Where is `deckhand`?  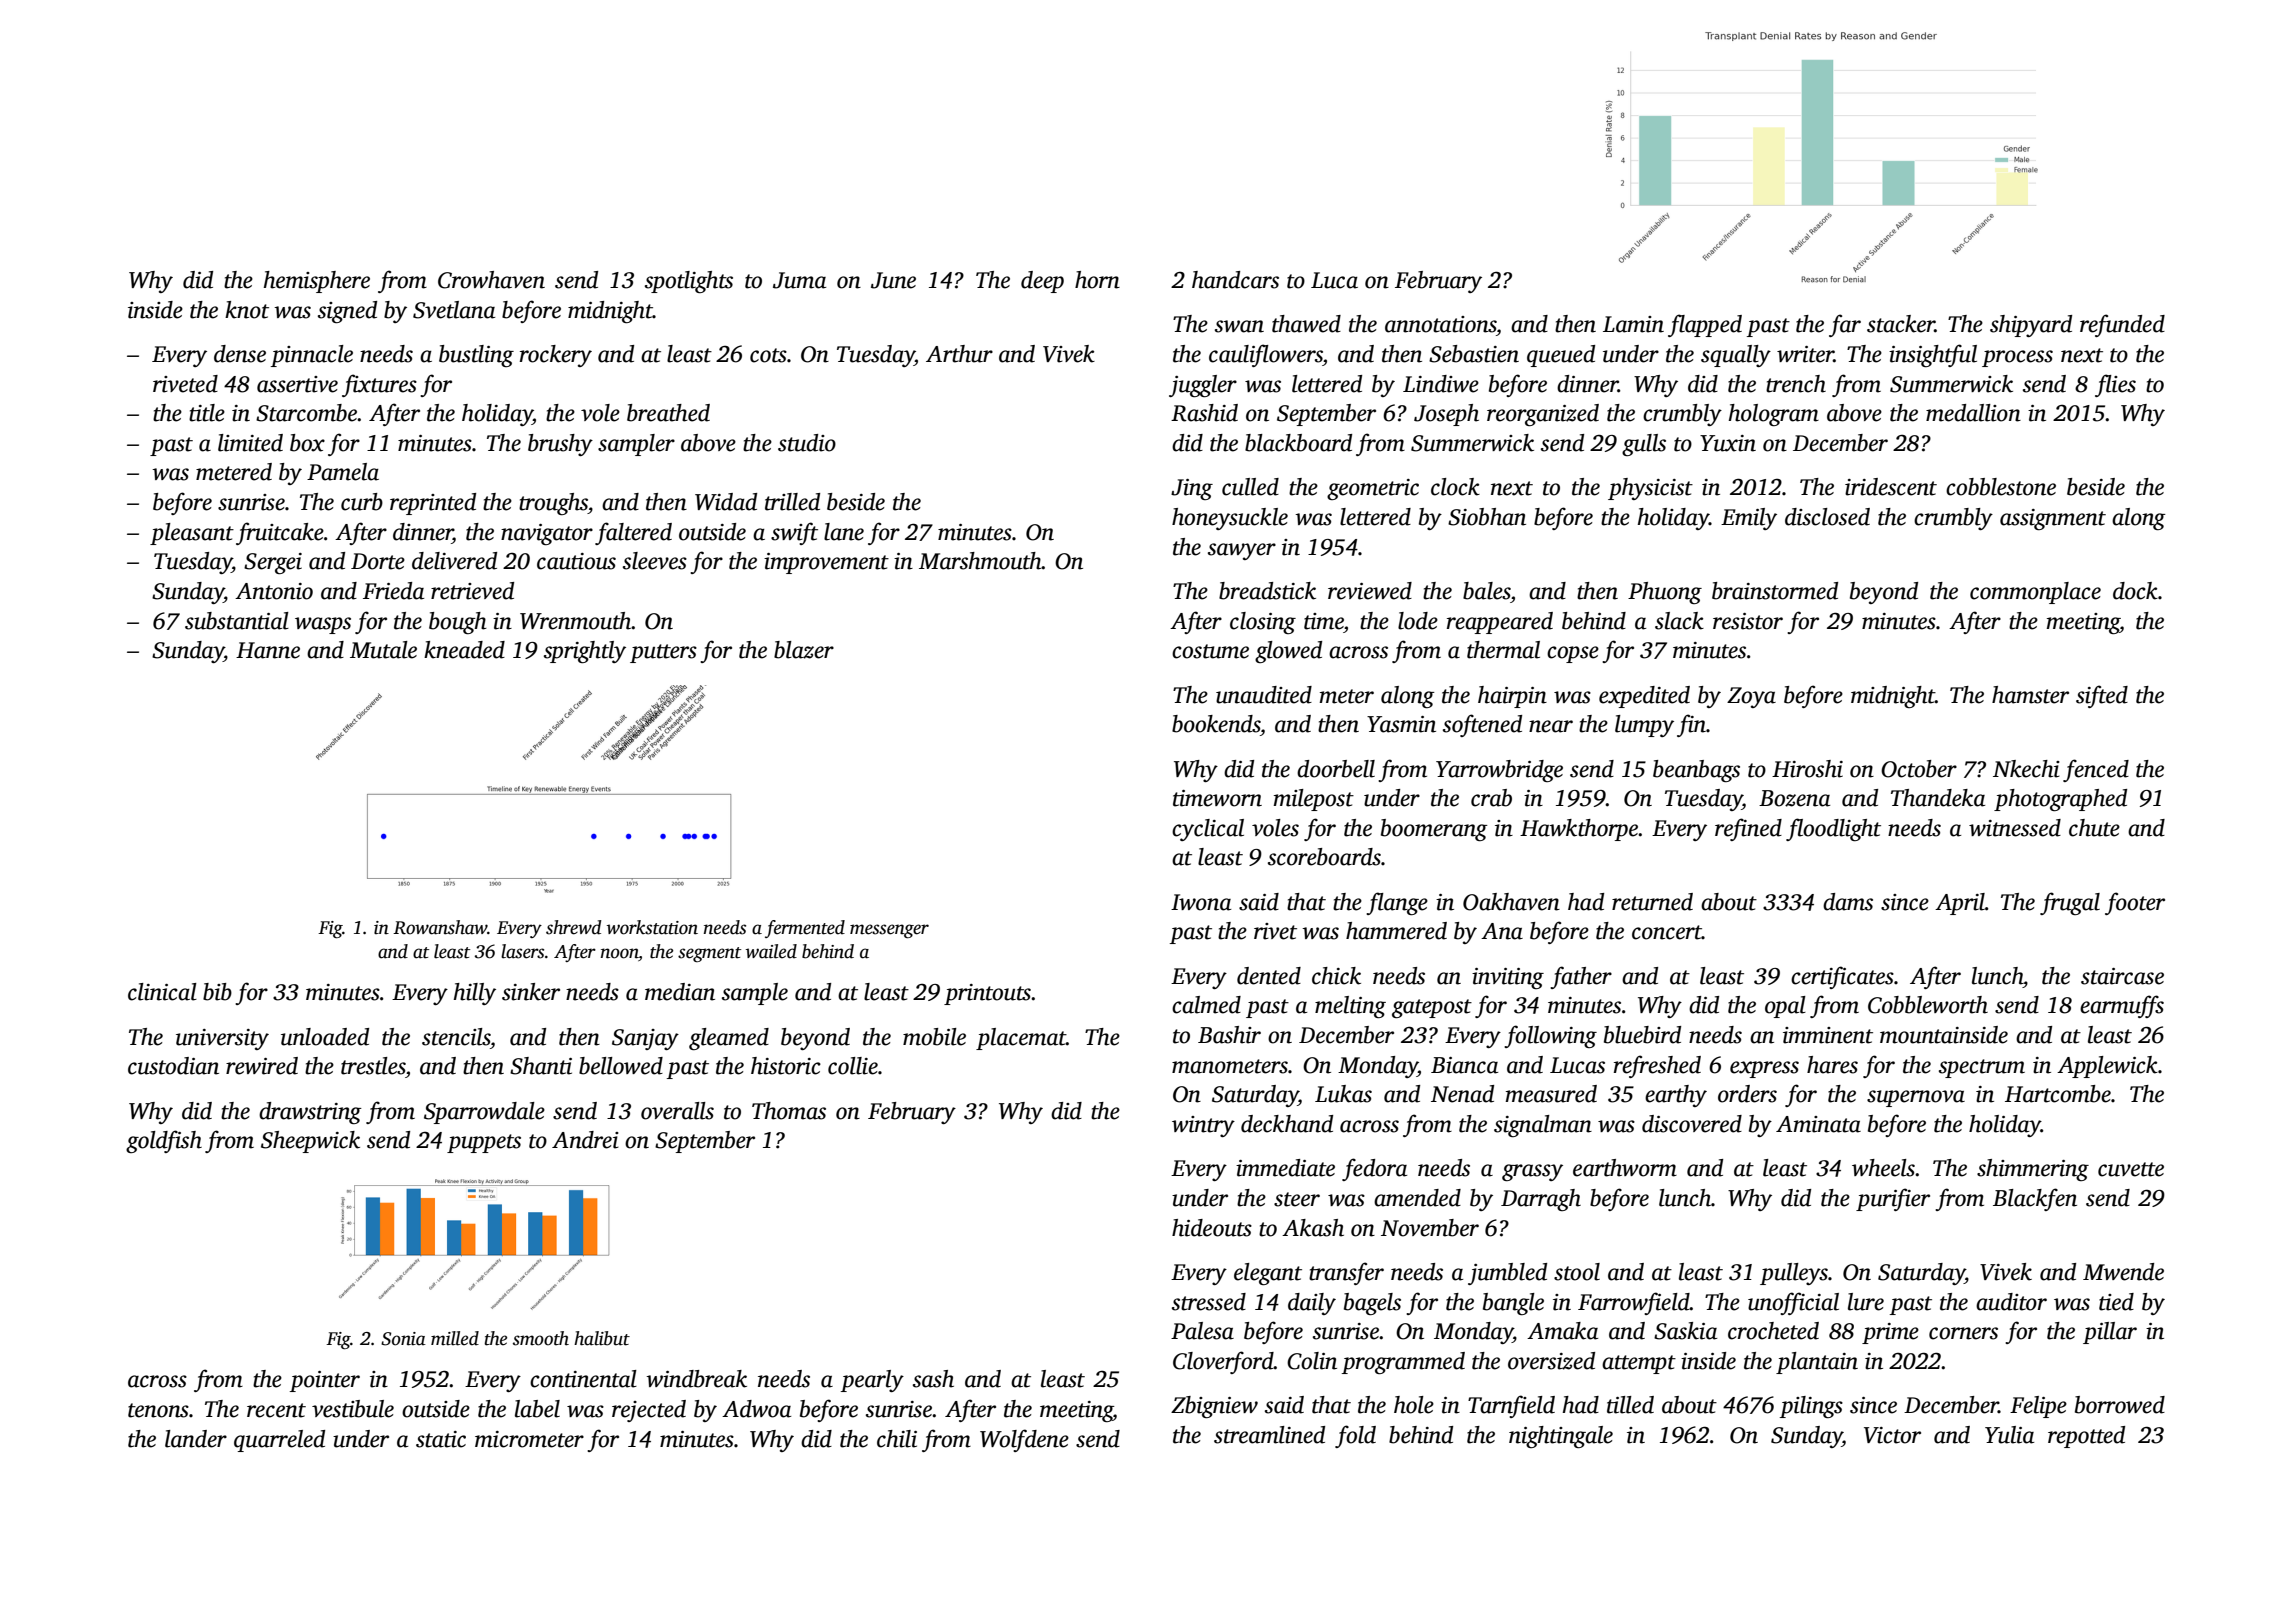
deckhand is located at coordinates (1287, 1124).
